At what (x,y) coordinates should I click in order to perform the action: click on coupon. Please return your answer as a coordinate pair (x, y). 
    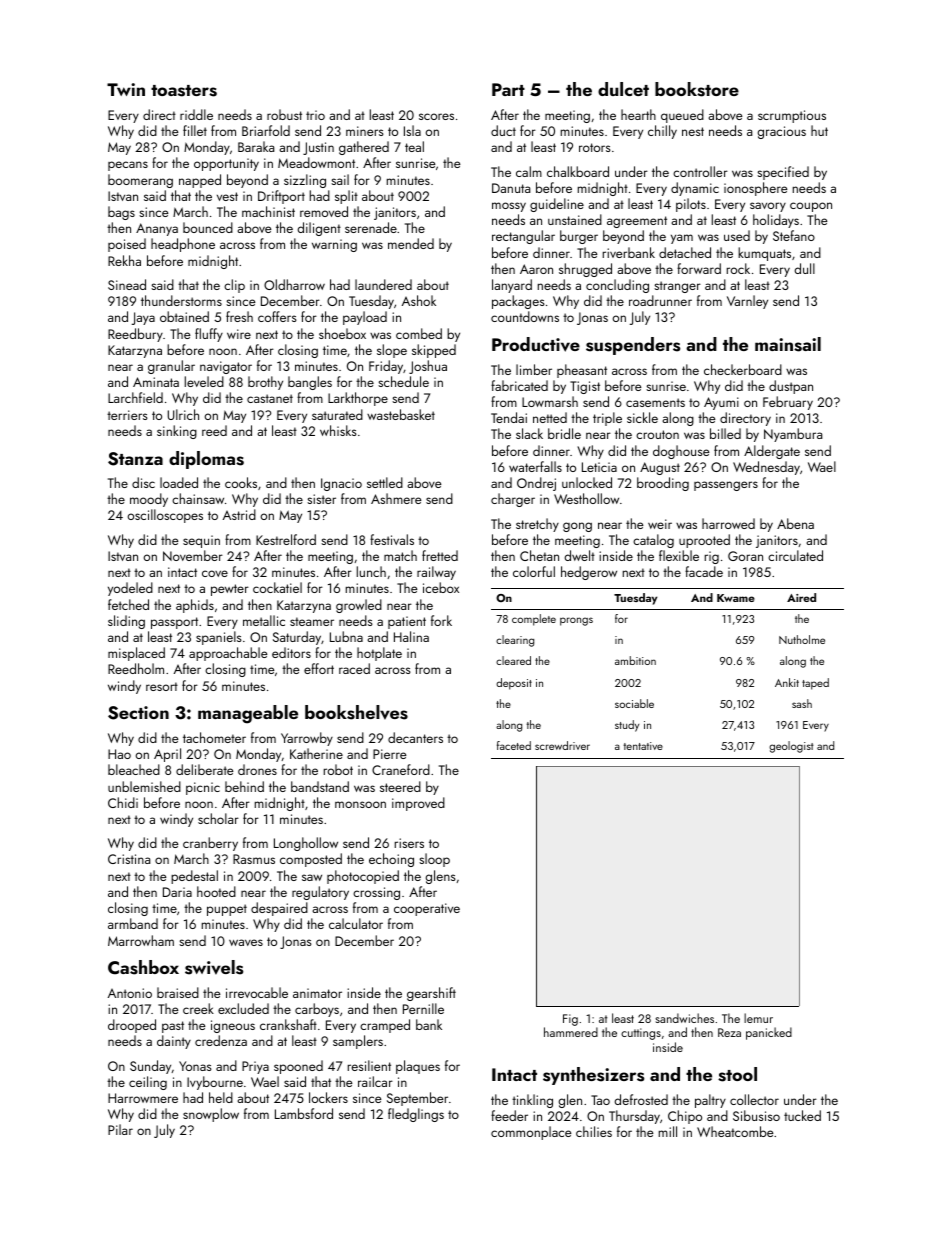
    Looking at the image, I should click on (811, 207).
